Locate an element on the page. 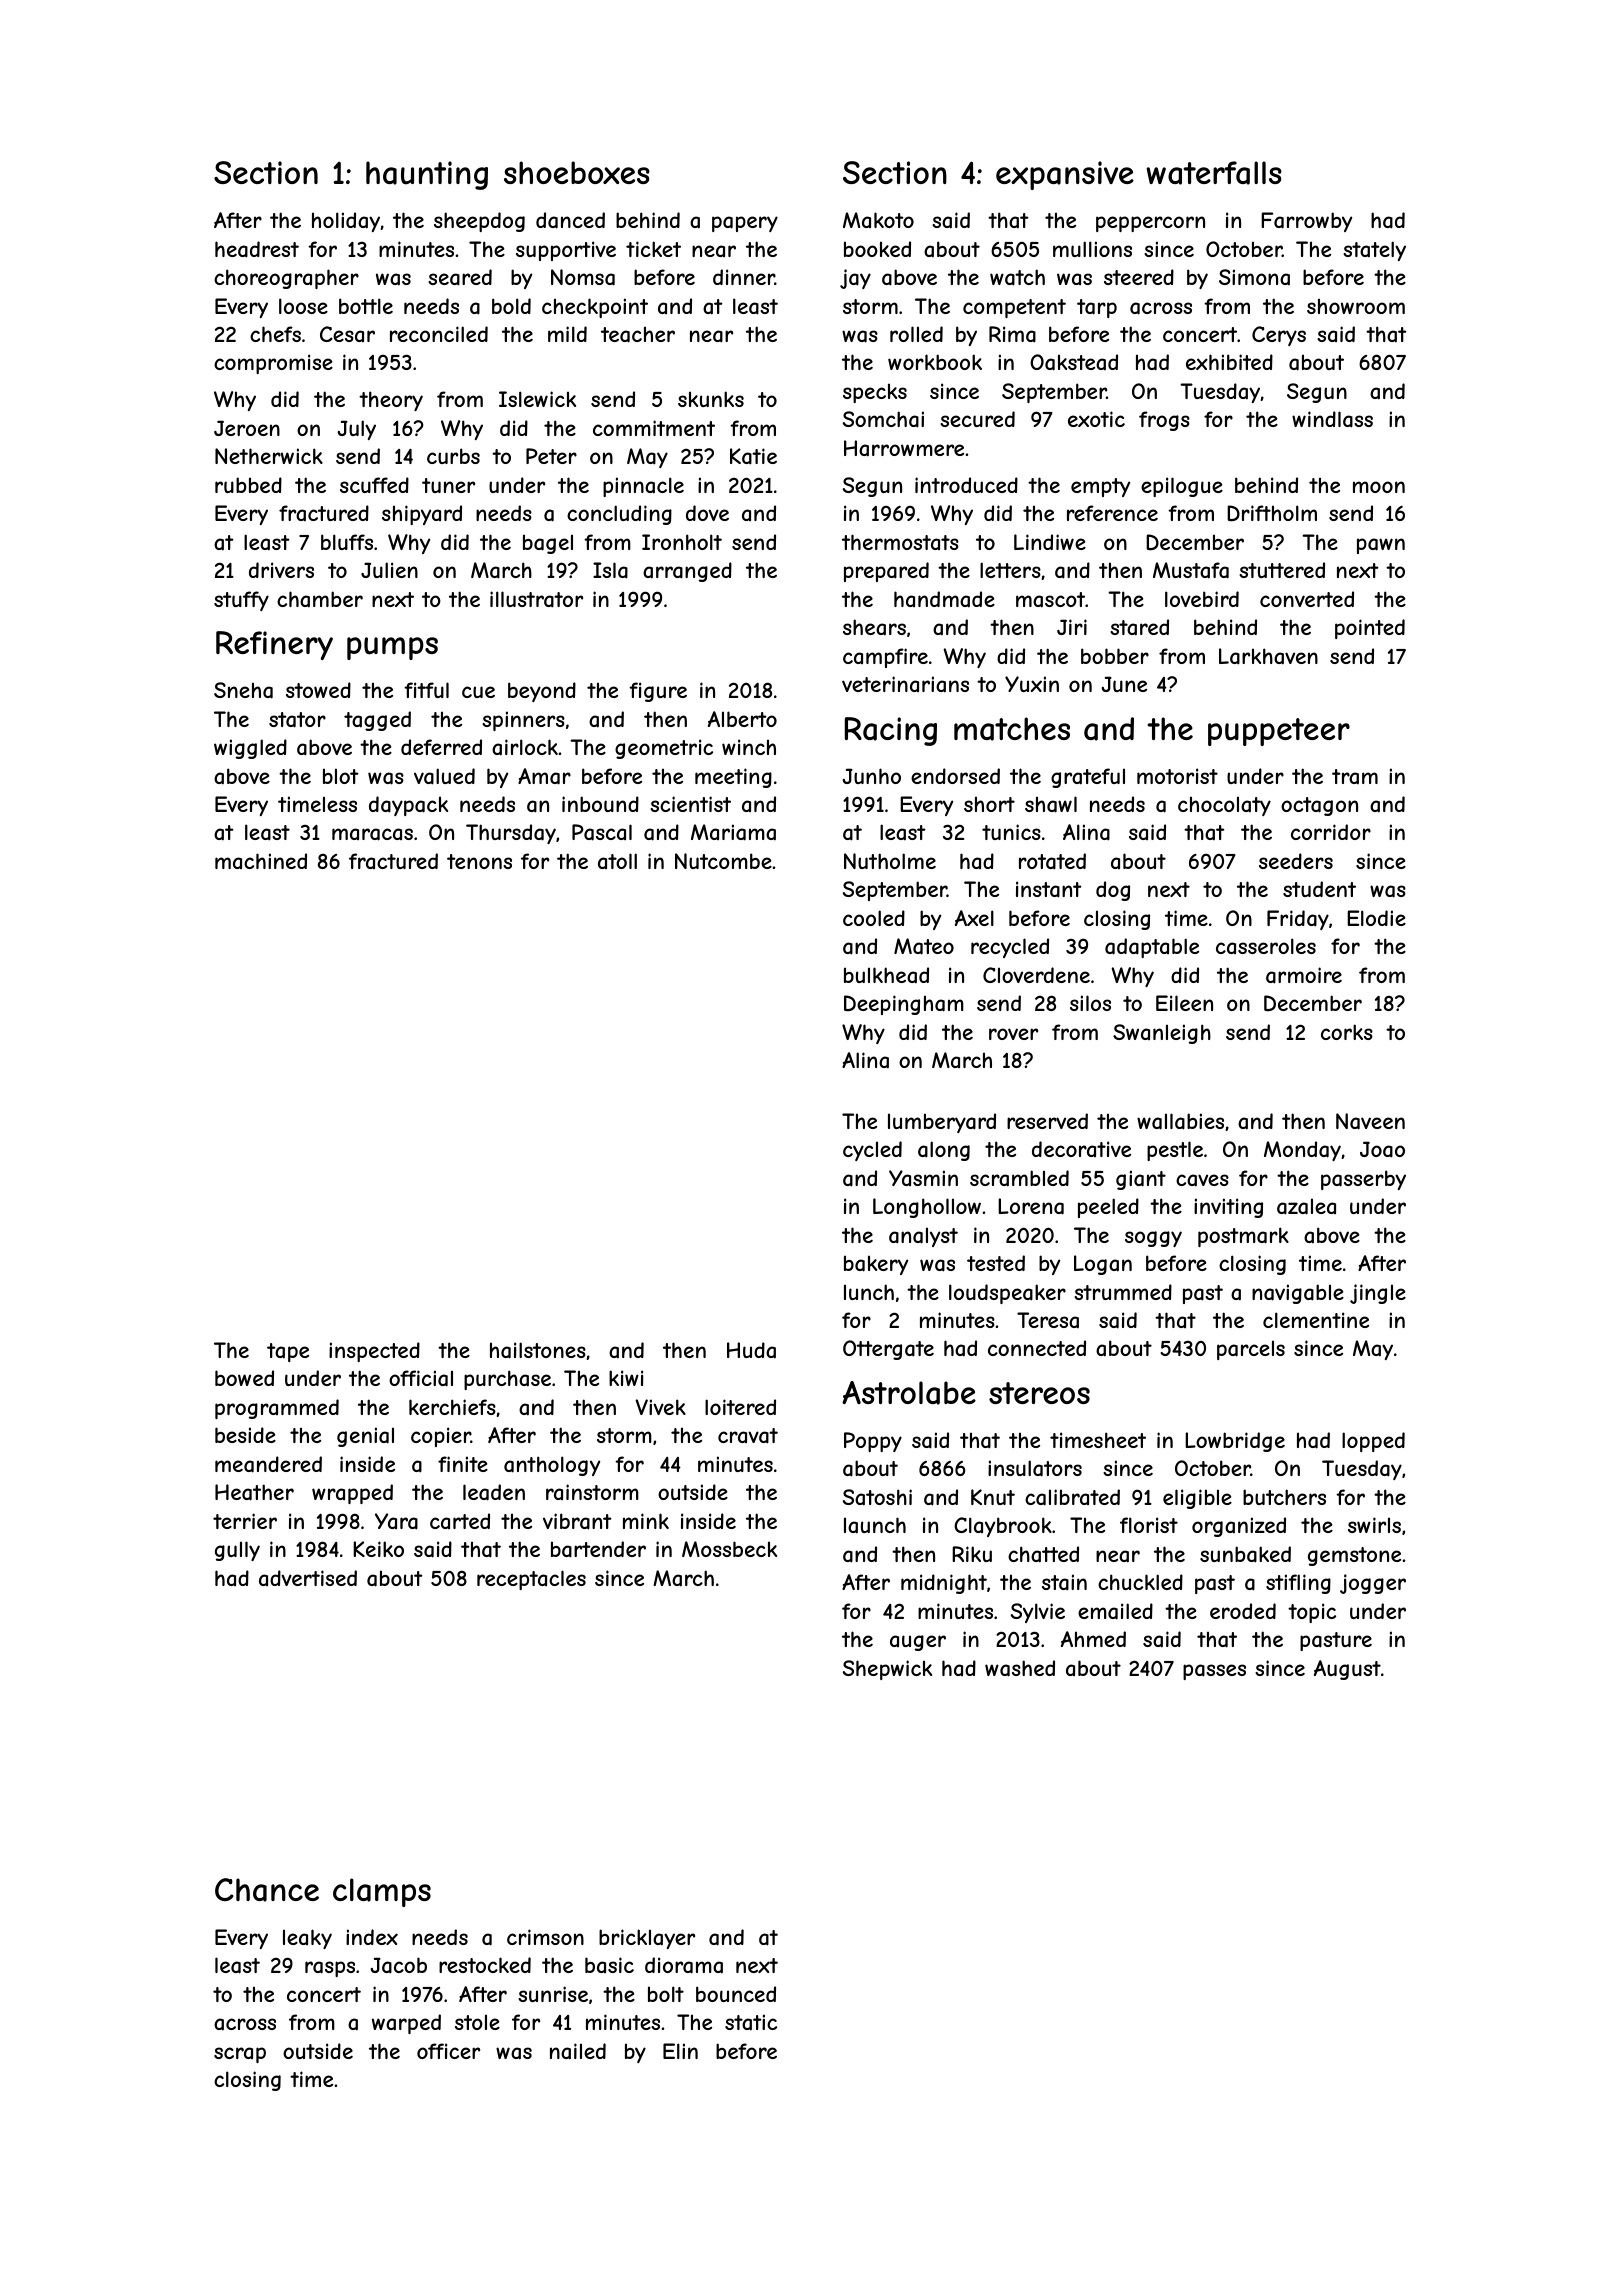  nailed is located at coordinates (578, 2051).
